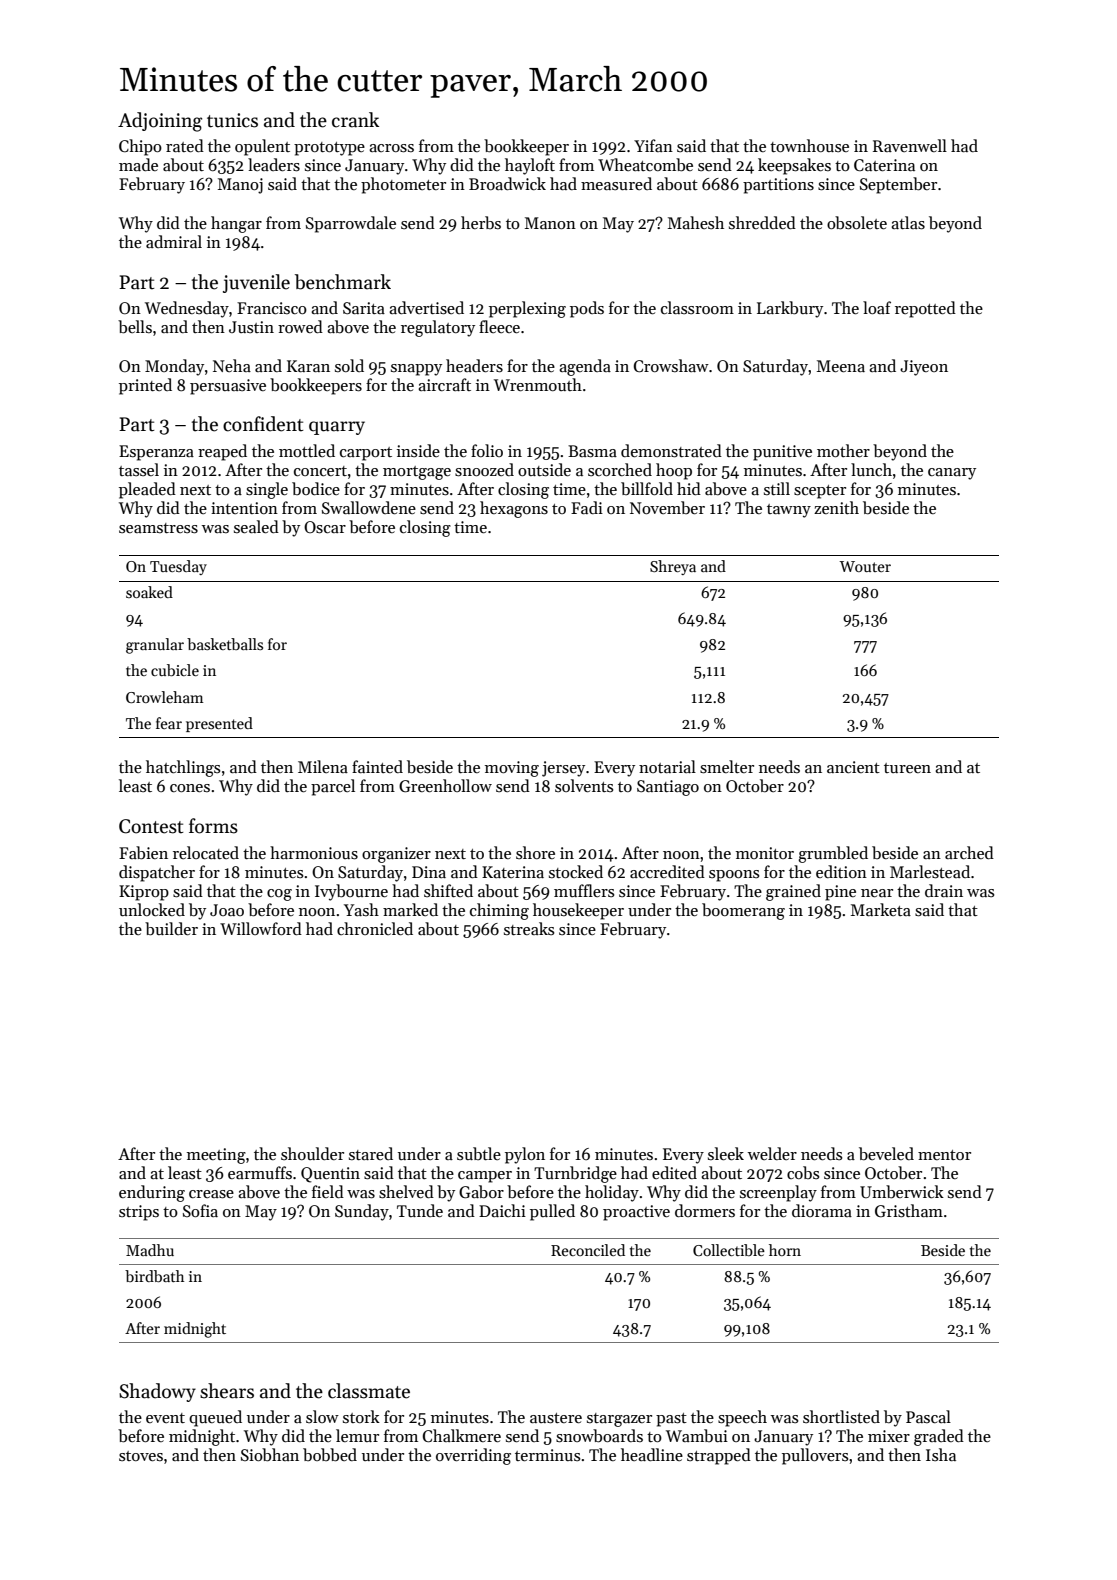  I want to click on Adjoining, so click(160, 122).
